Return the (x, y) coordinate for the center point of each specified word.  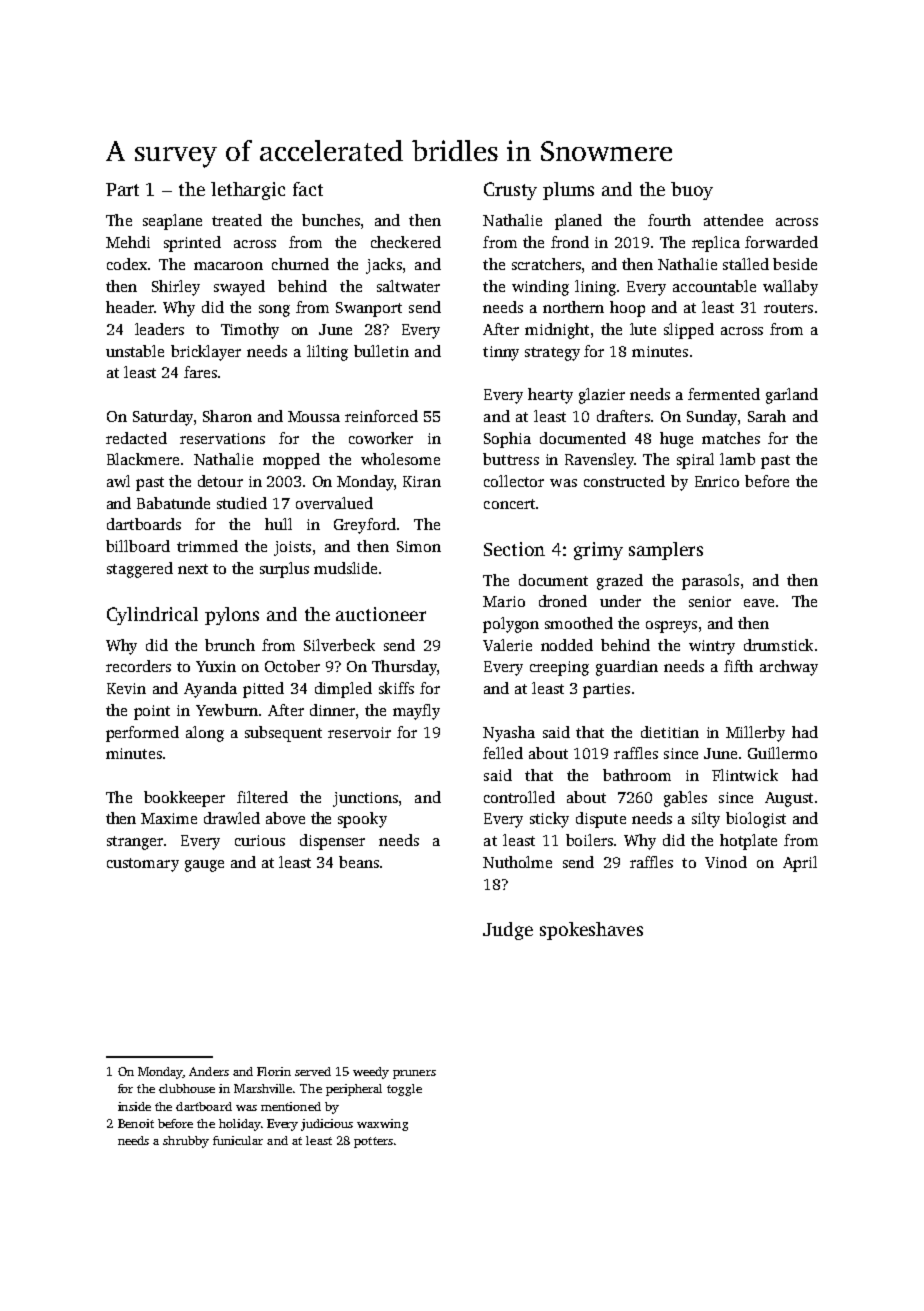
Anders (209, 1071)
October (292, 666)
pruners (414, 1074)
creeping (559, 668)
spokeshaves (591, 931)
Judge (508, 931)
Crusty (510, 191)
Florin (274, 1071)
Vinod (726, 862)
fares (200, 372)
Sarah (767, 416)
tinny (501, 353)
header (130, 307)
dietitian (670, 732)
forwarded (781, 242)
